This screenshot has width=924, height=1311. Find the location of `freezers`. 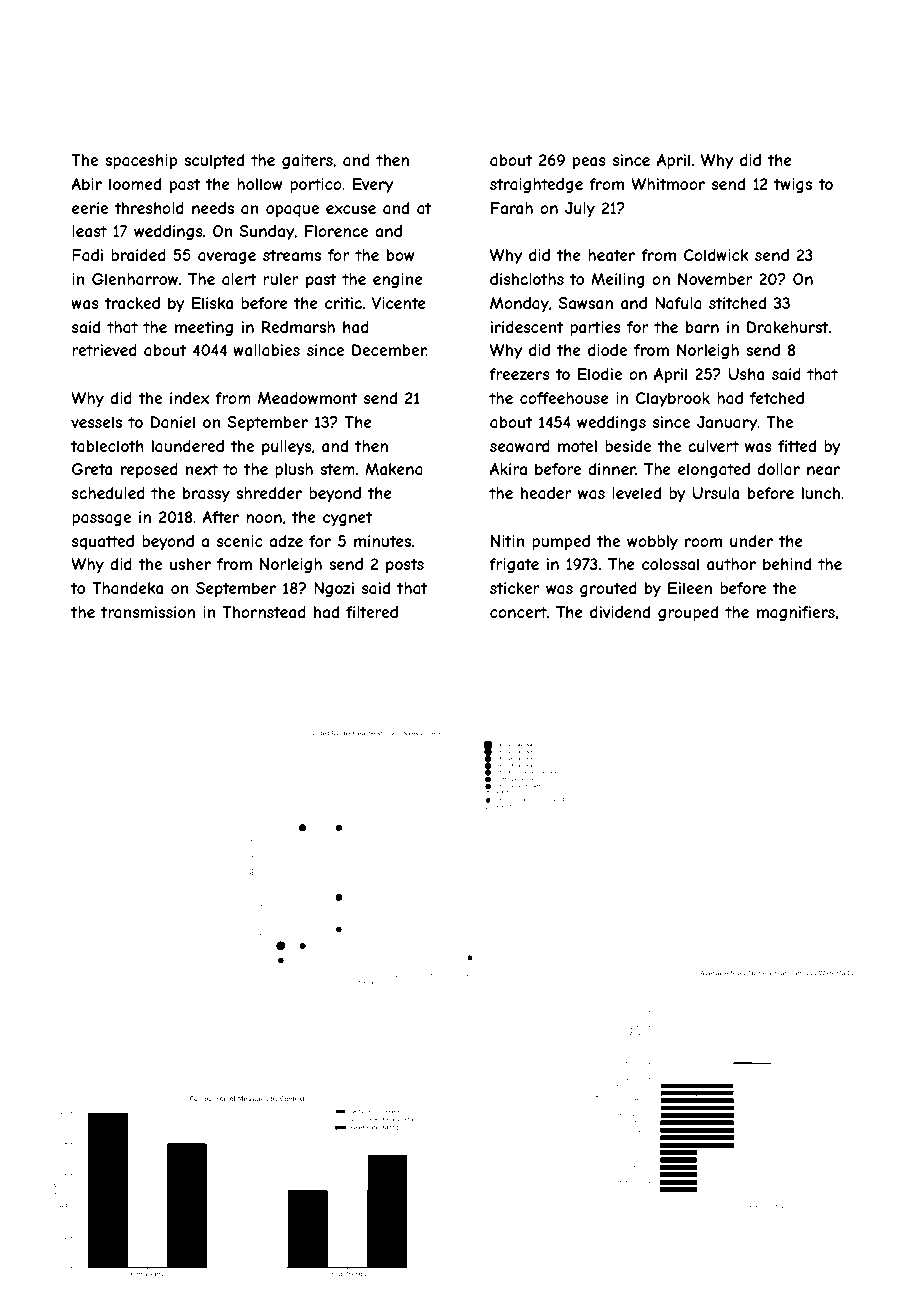

freezers is located at coordinates (519, 374).
